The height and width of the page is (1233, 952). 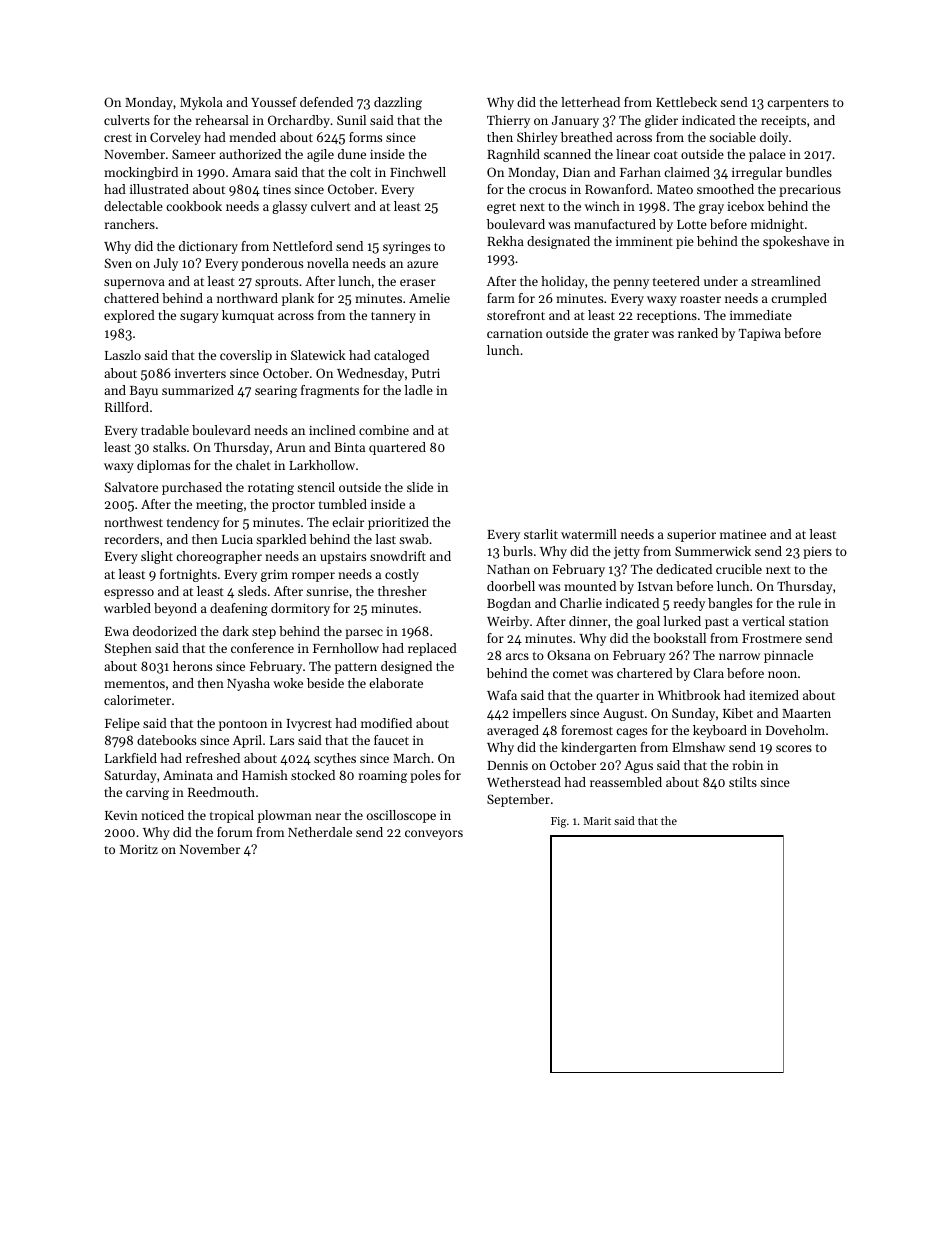 I want to click on dazzling, so click(x=398, y=103).
